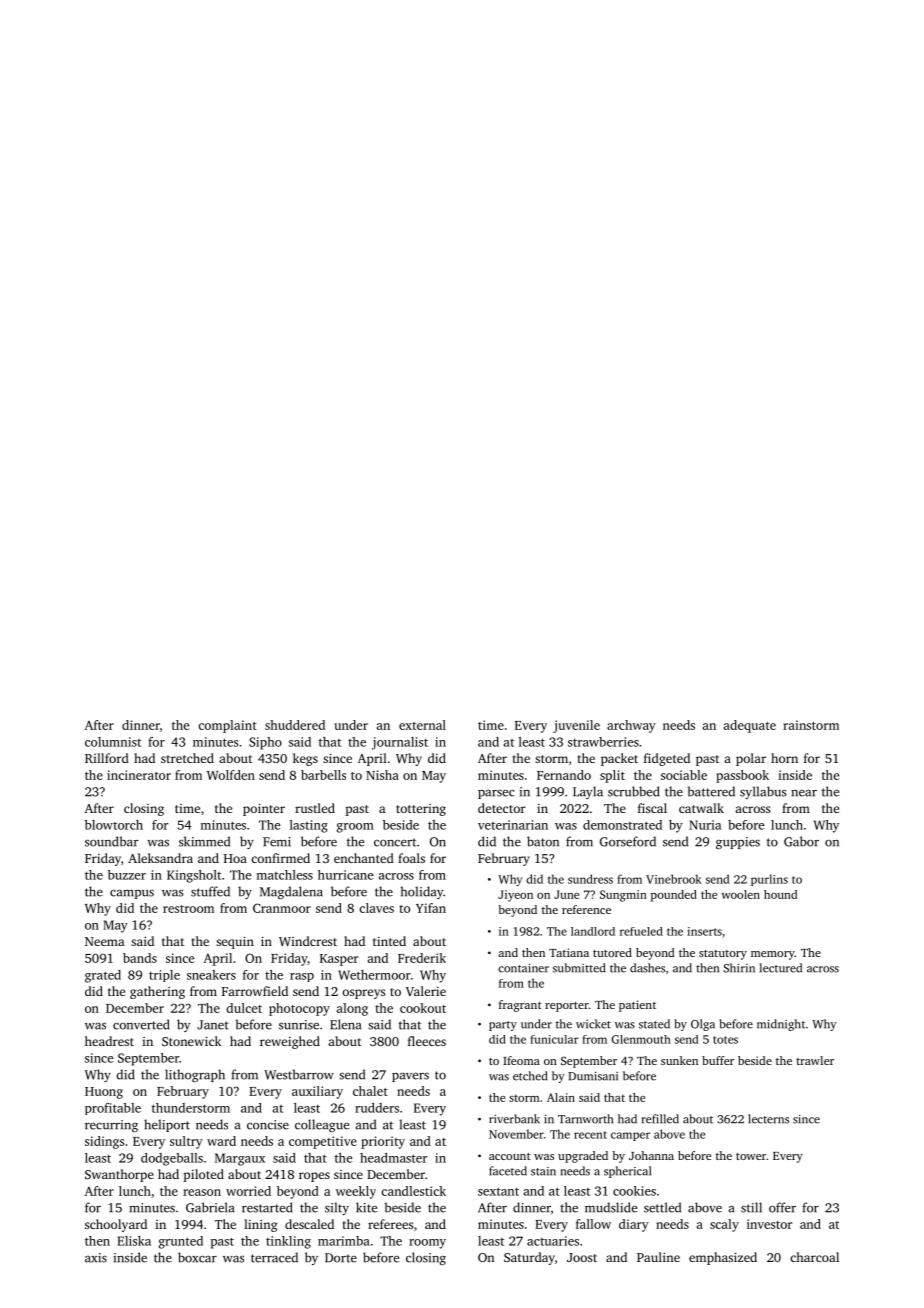  I want to click on memory, so click(773, 955).
